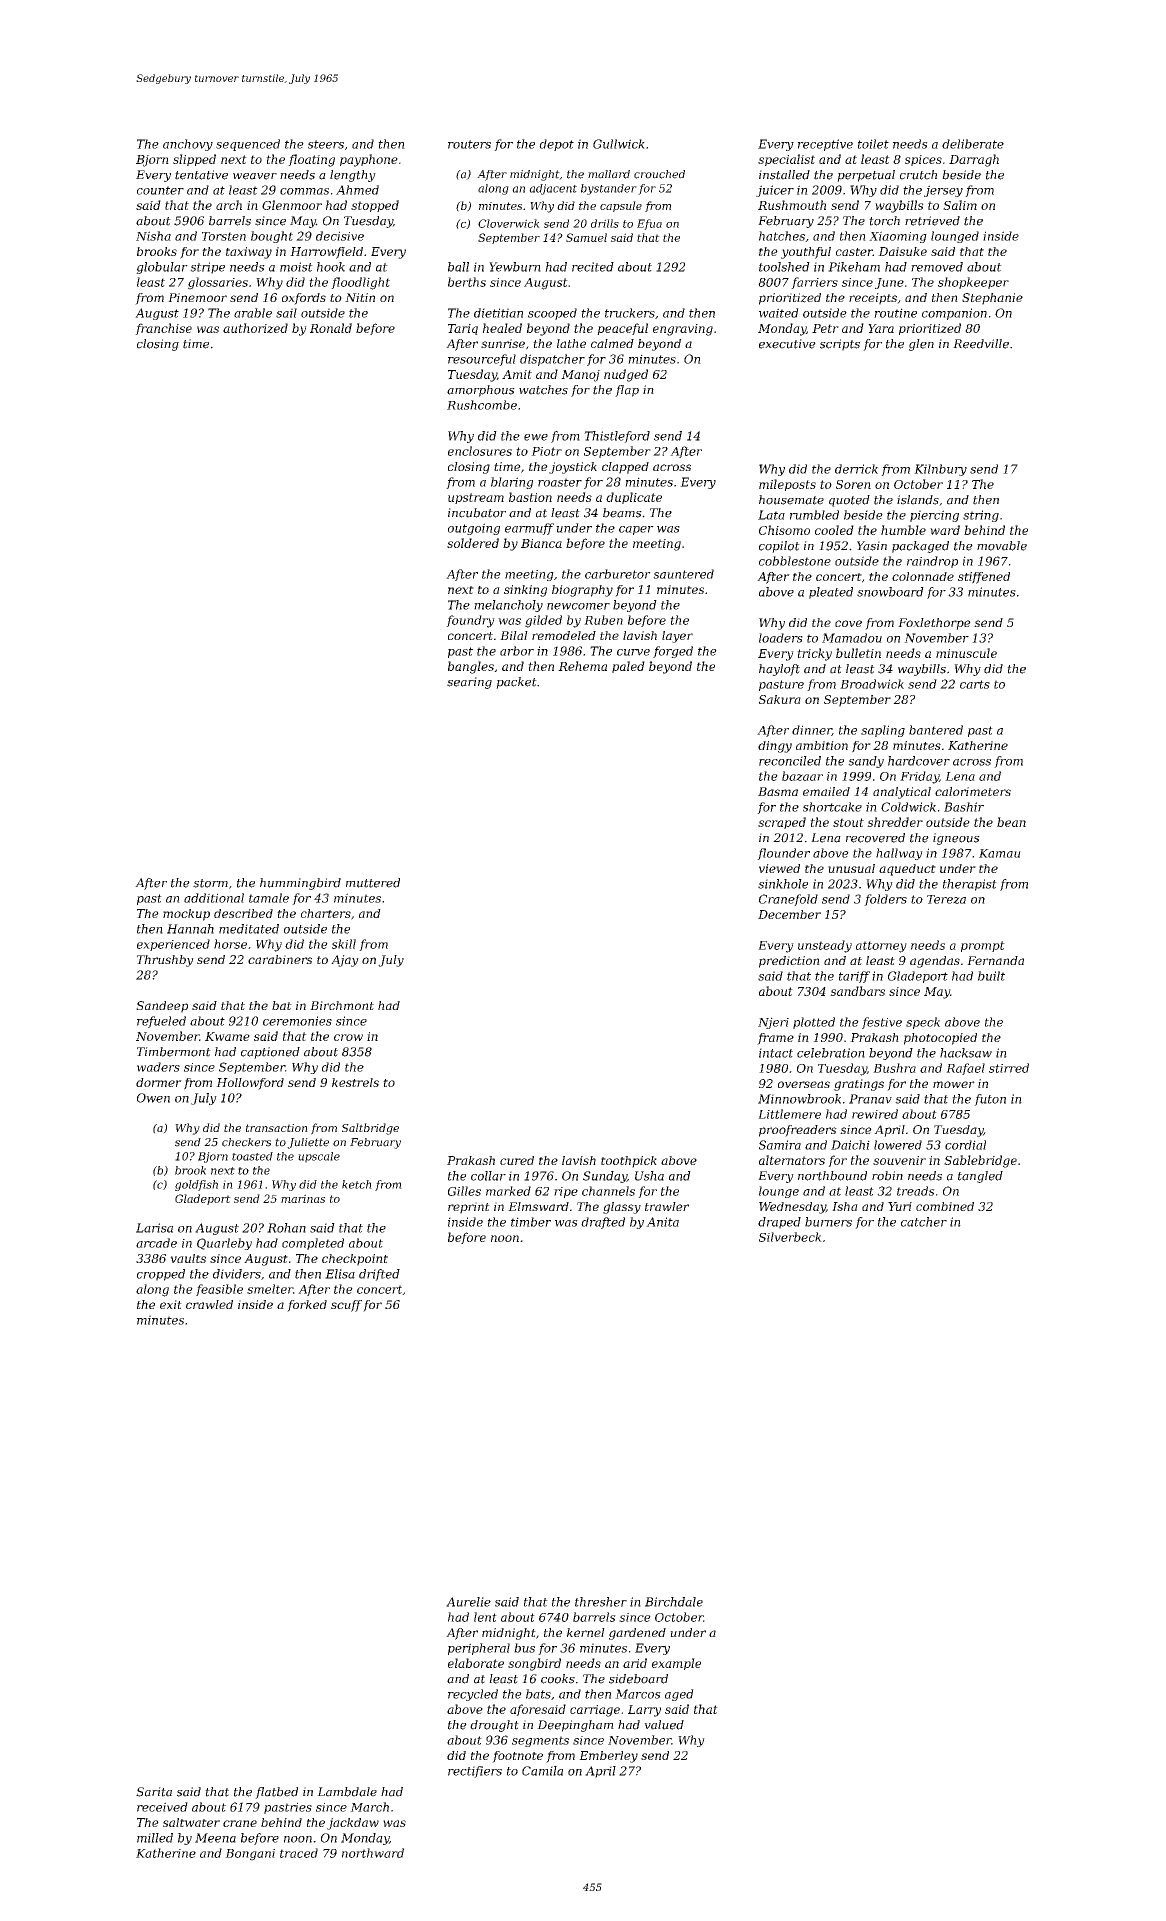  I want to click on attorney, so click(881, 947).
